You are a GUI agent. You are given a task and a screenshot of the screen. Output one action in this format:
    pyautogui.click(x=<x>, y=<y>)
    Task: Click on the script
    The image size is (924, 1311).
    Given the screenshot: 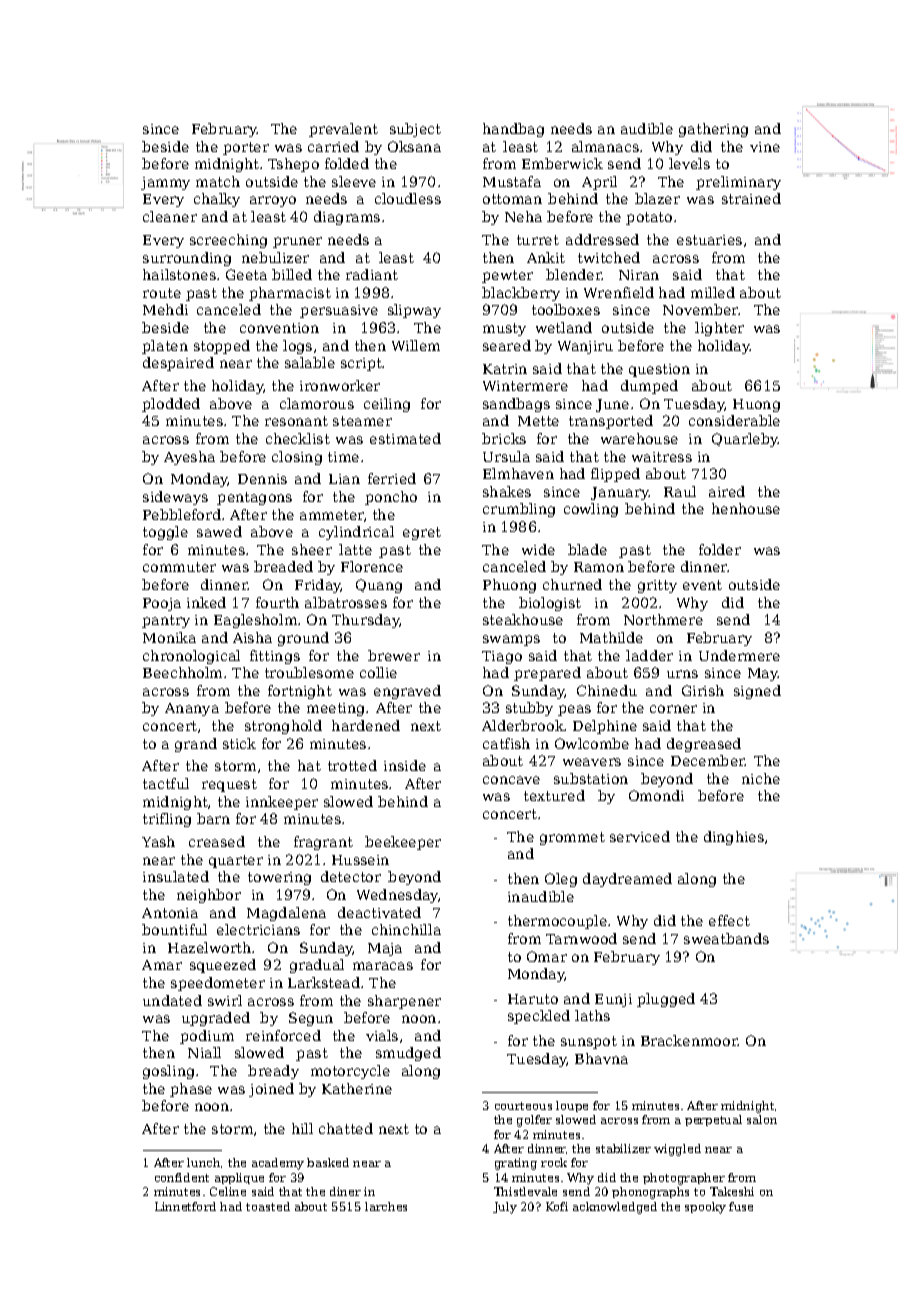 What is the action you would take?
    pyautogui.click(x=362, y=364)
